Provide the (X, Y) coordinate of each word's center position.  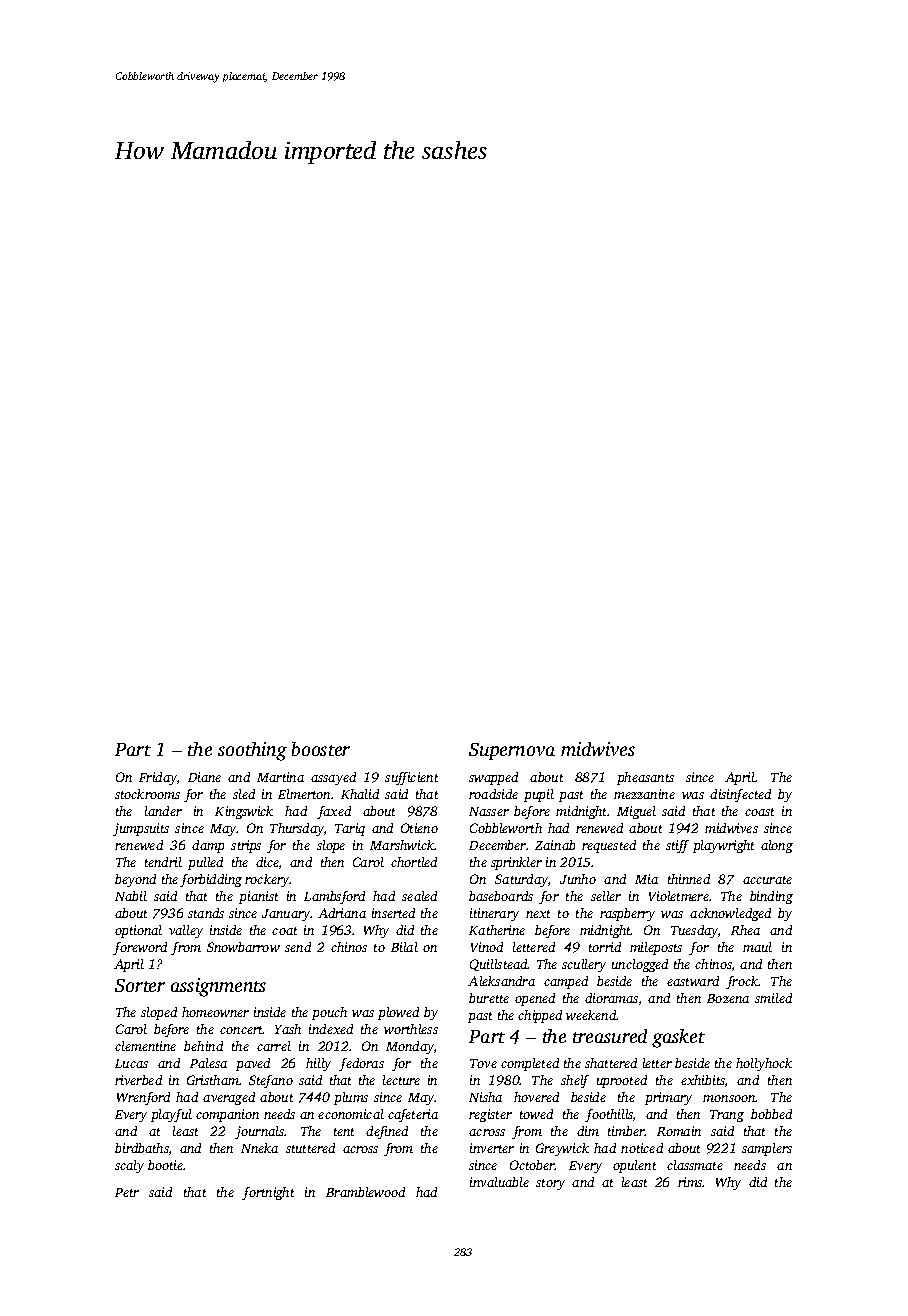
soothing (252, 751)
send (298, 947)
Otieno (419, 828)
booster (321, 749)
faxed (334, 812)
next (538, 914)
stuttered (310, 1148)
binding (771, 897)
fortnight (268, 1193)
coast (759, 812)
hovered (536, 1097)
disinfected (740, 795)
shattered (611, 1063)
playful (171, 1115)
